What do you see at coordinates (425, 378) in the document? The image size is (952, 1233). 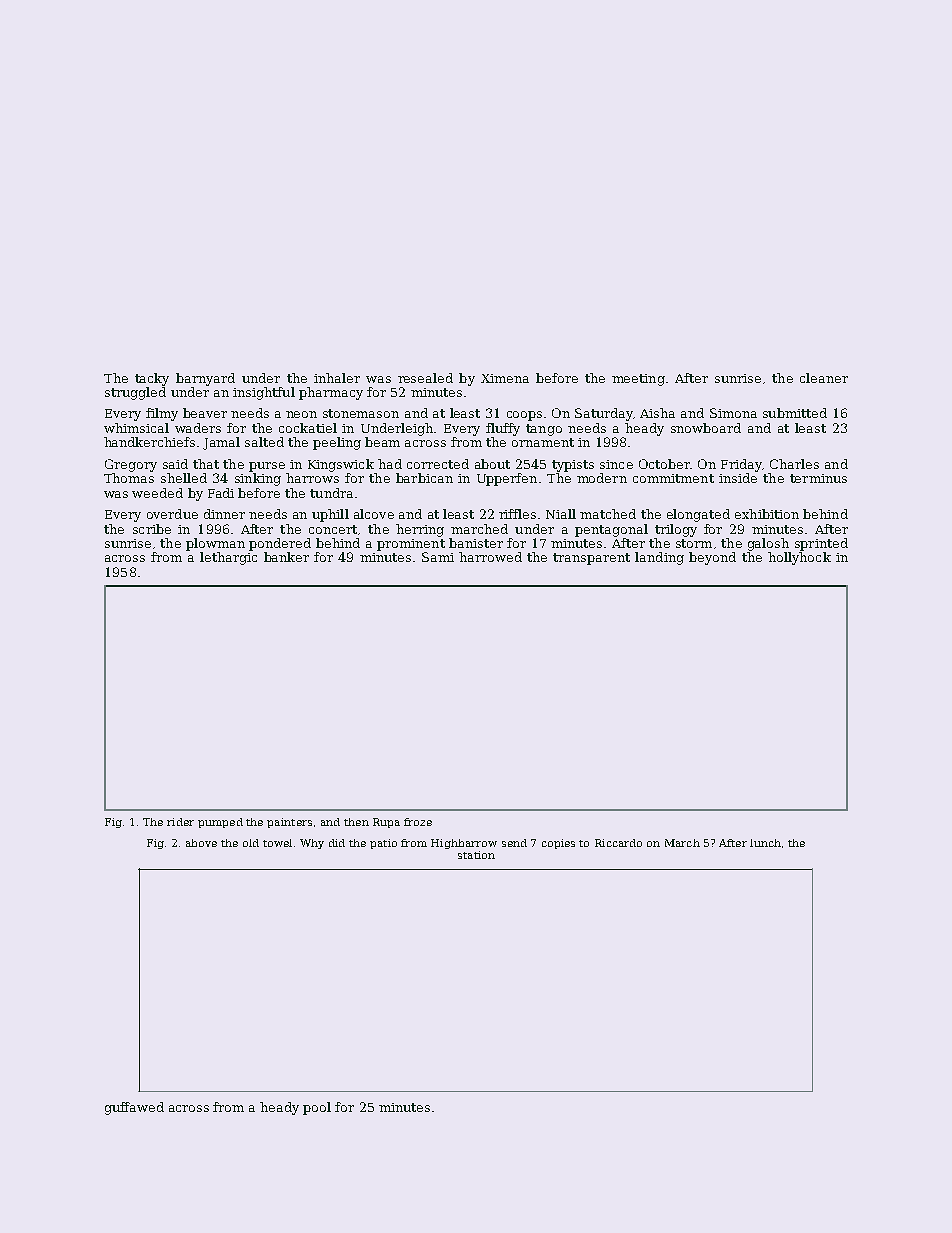 I see `resealed` at bounding box center [425, 378].
